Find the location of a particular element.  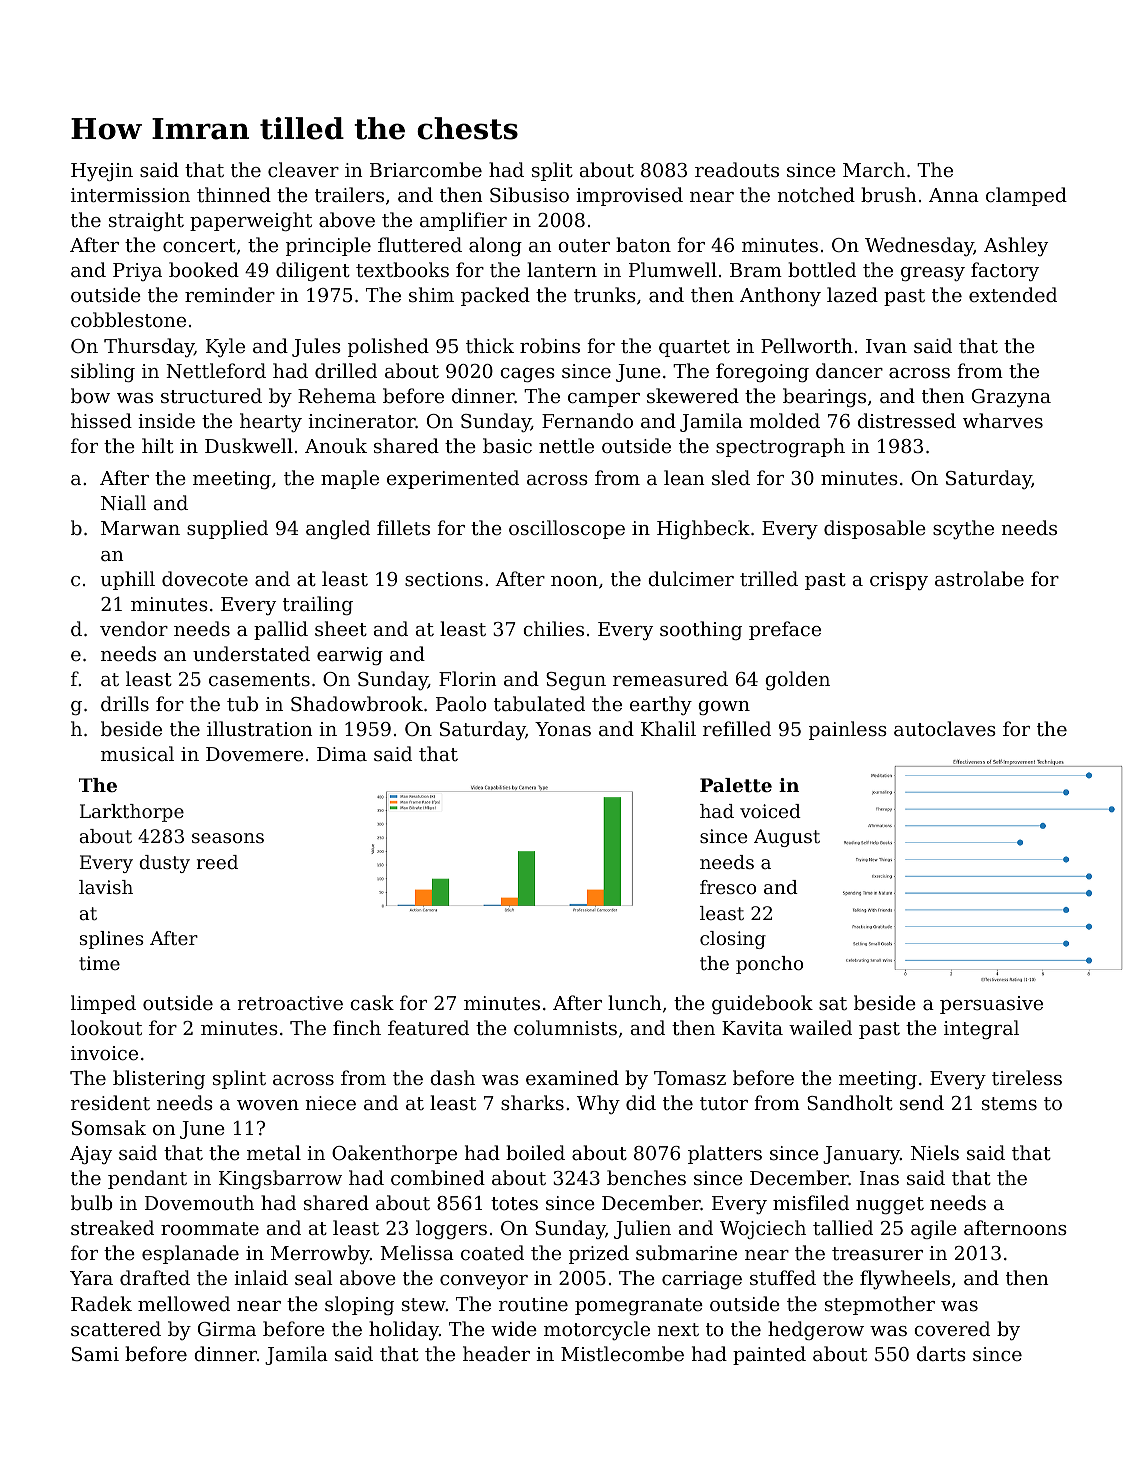

paperweight is located at coordinates (251, 221).
